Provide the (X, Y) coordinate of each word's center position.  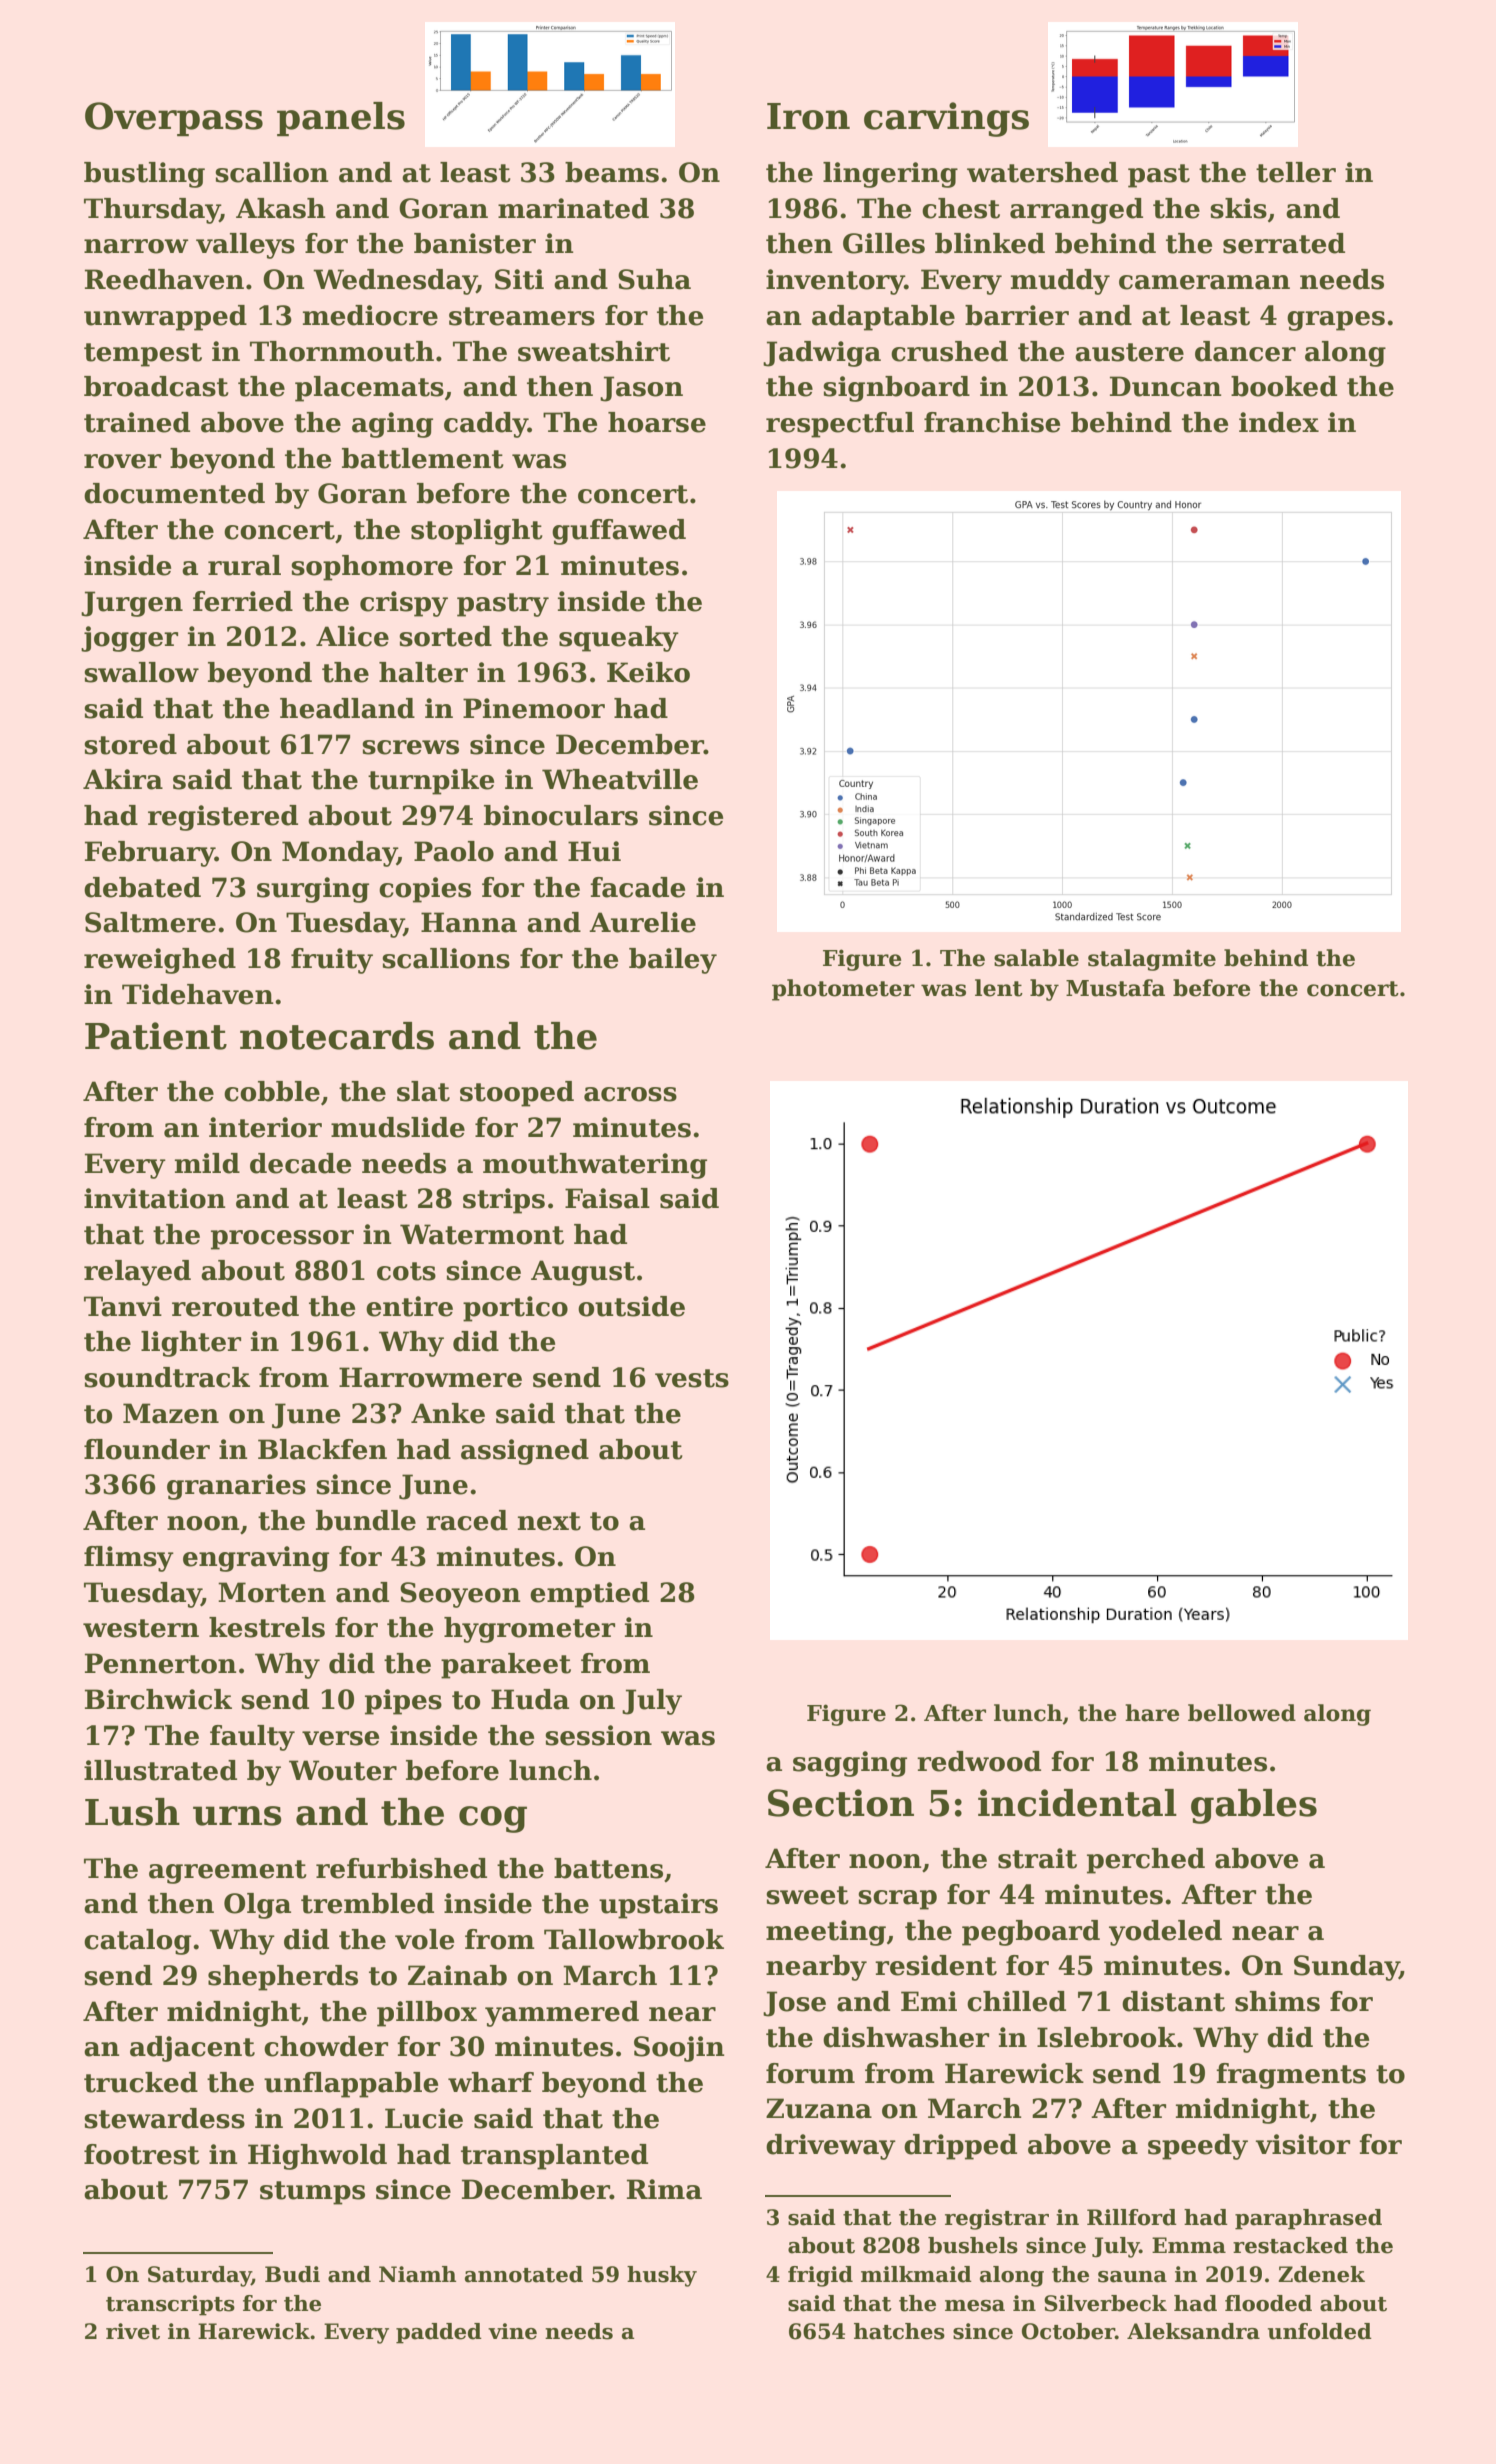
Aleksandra (1193, 2331)
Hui (594, 851)
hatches (899, 2331)
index (1279, 422)
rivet (133, 2331)
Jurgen (132, 604)
